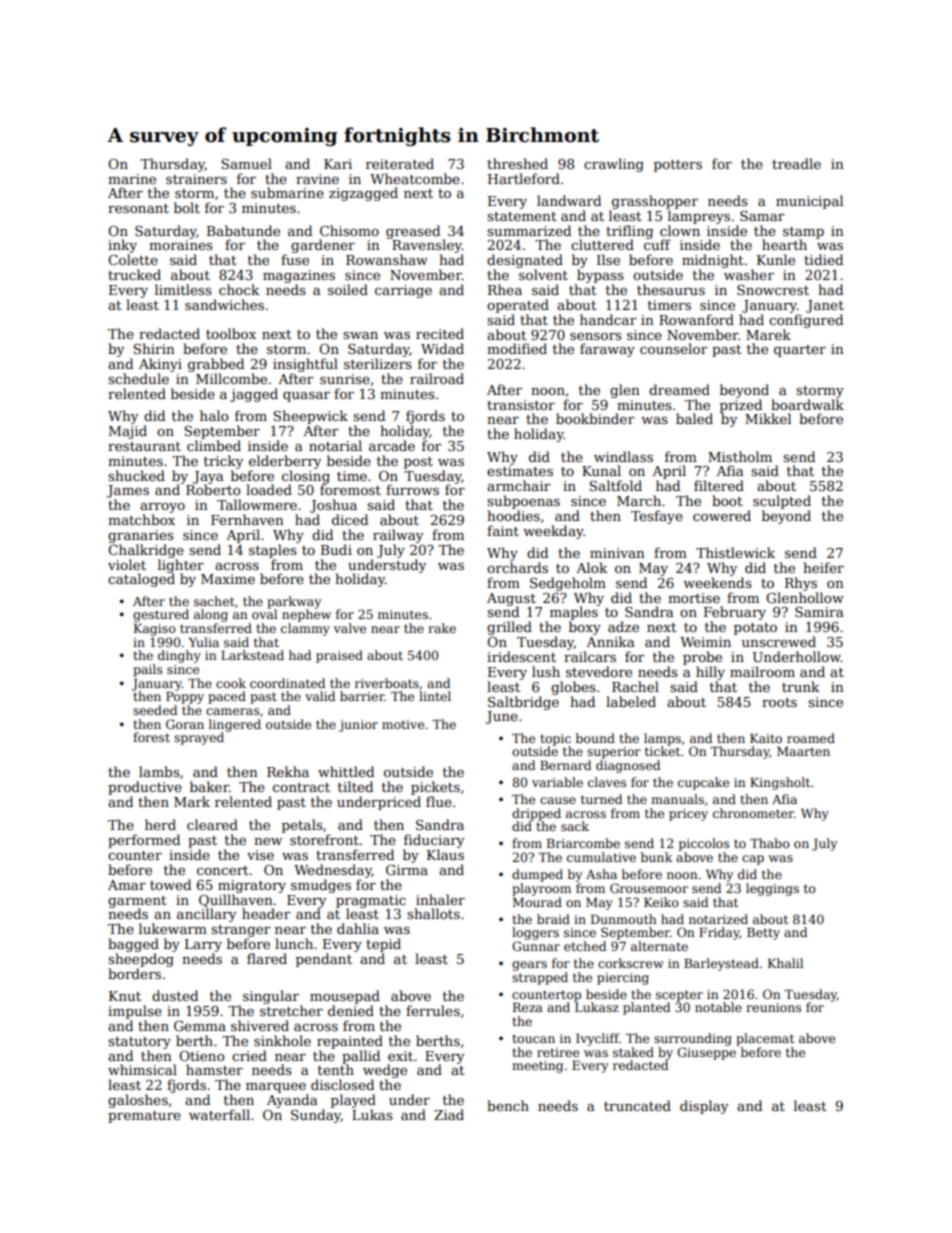  I want to click on pickets, so click(435, 788).
